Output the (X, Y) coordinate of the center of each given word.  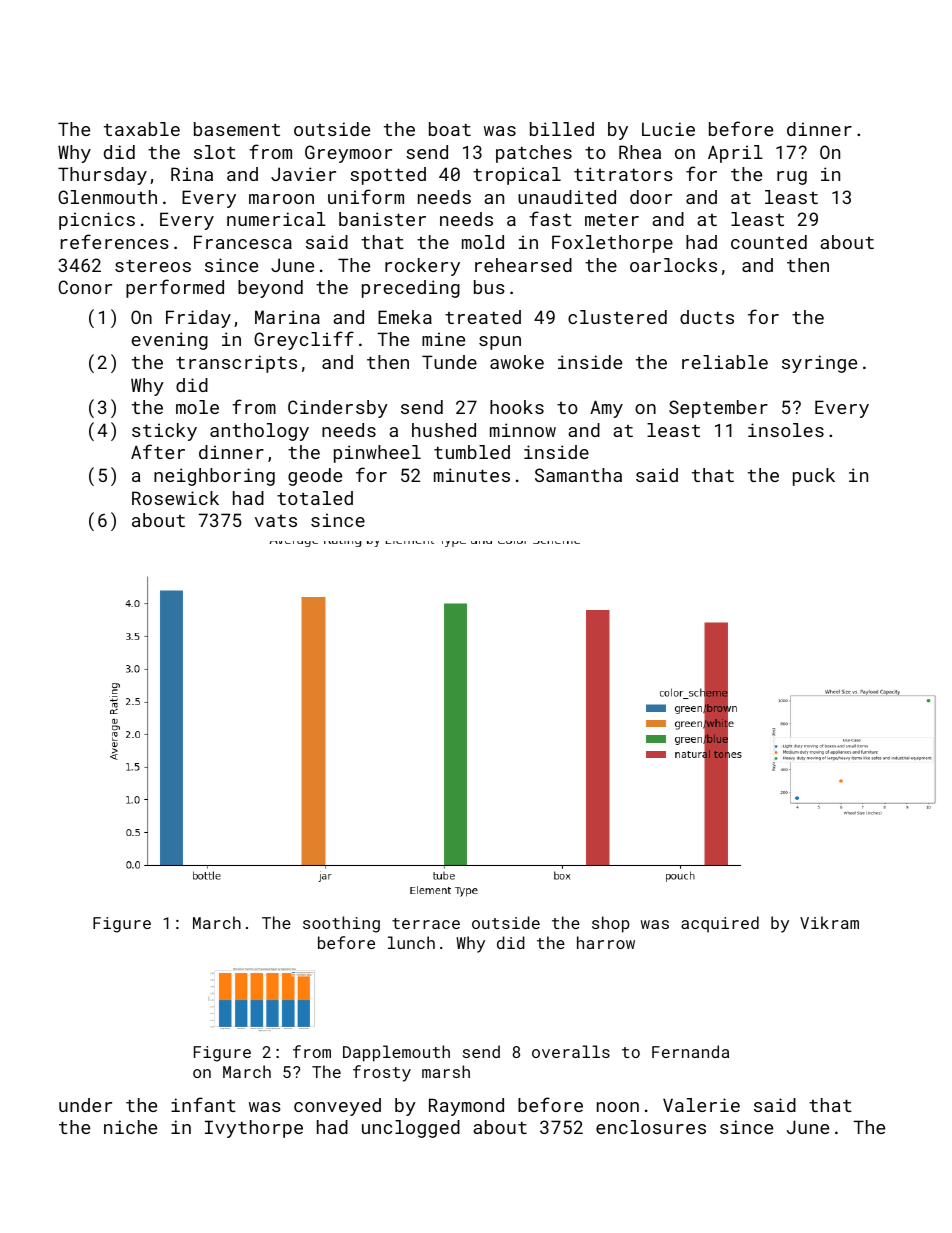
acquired (720, 924)
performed (175, 288)
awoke (517, 362)
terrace (426, 923)
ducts (707, 317)
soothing (341, 924)
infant (203, 1104)
